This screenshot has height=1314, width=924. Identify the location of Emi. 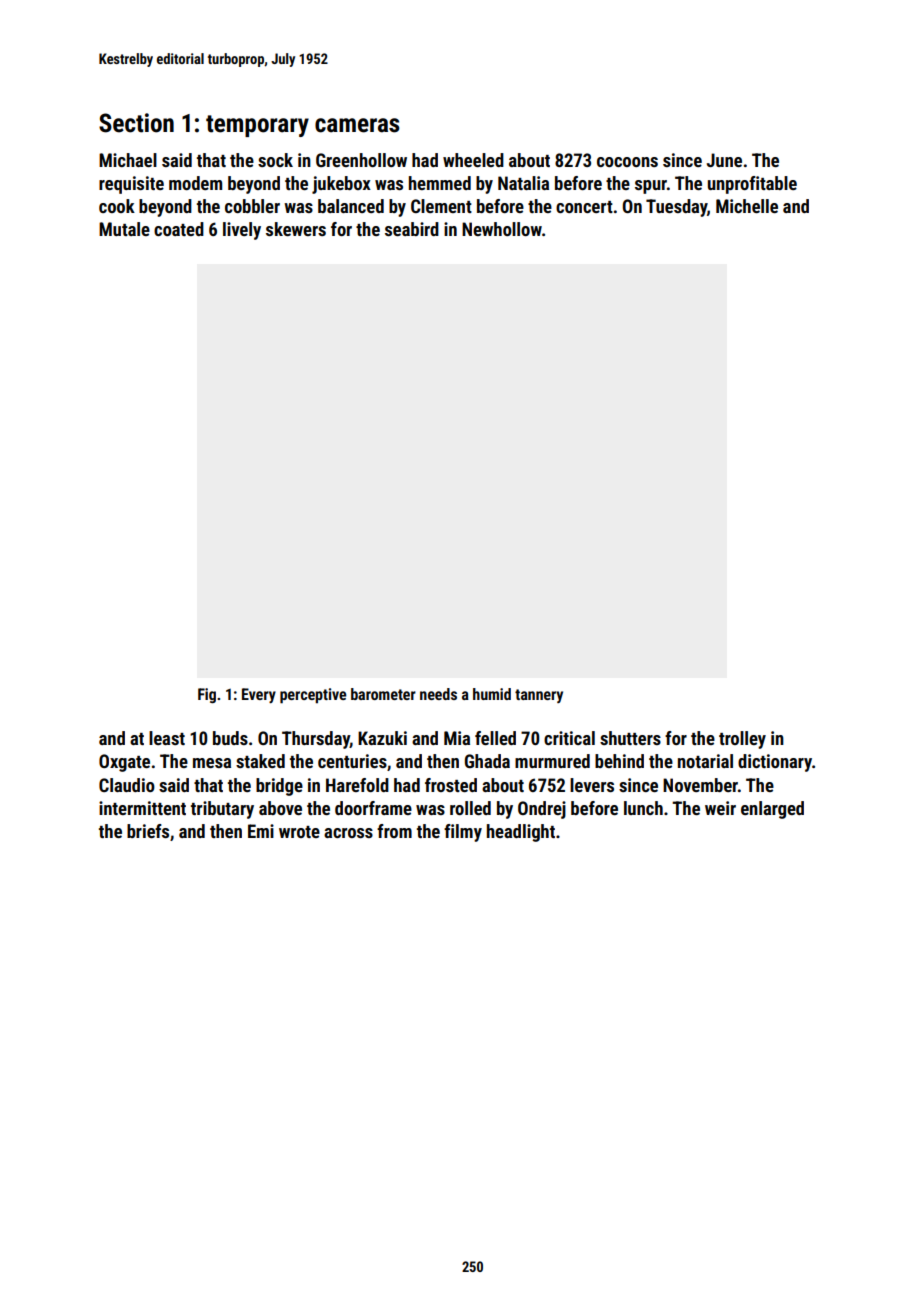
(261, 831).
